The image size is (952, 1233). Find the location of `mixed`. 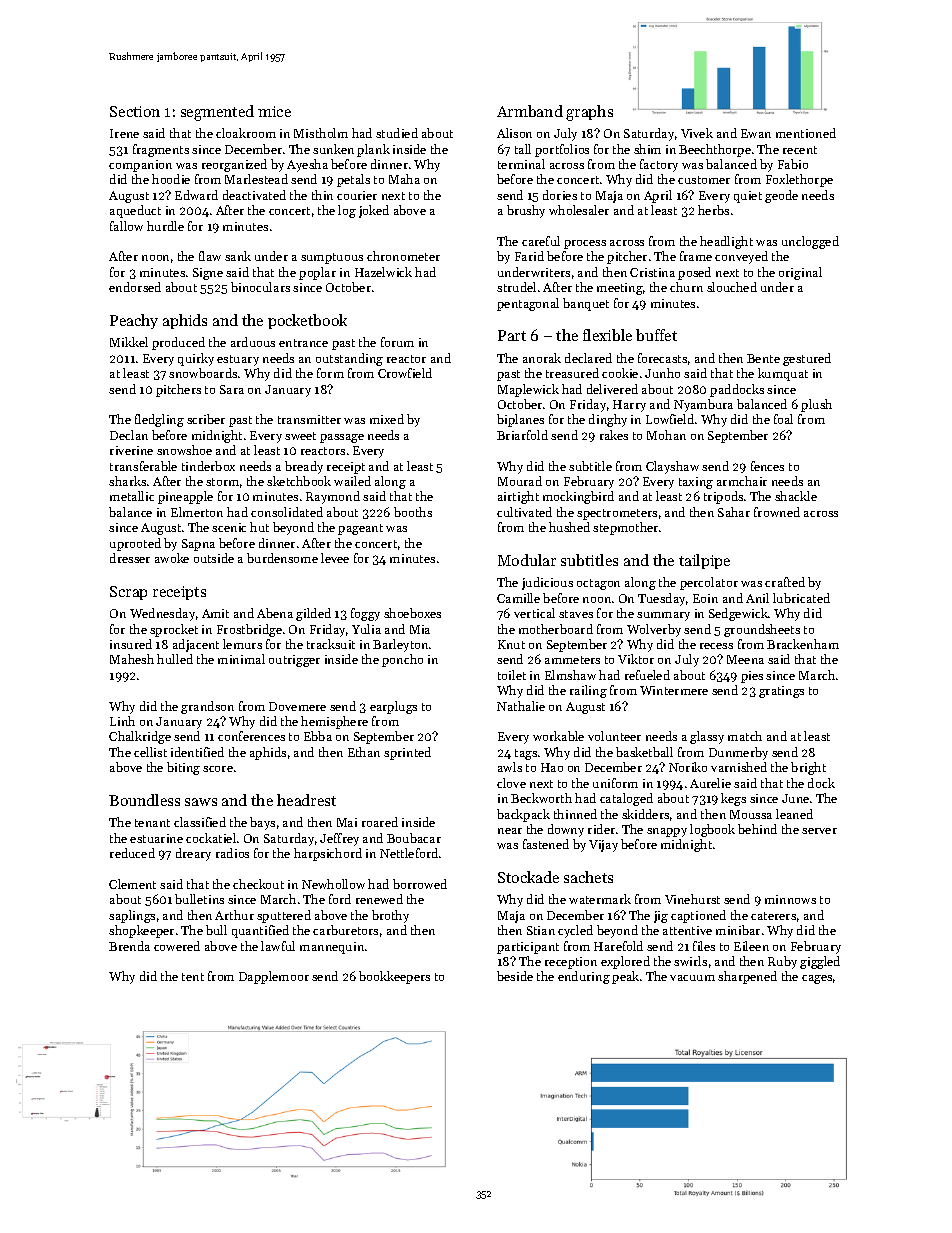

mixed is located at coordinates (387, 419).
